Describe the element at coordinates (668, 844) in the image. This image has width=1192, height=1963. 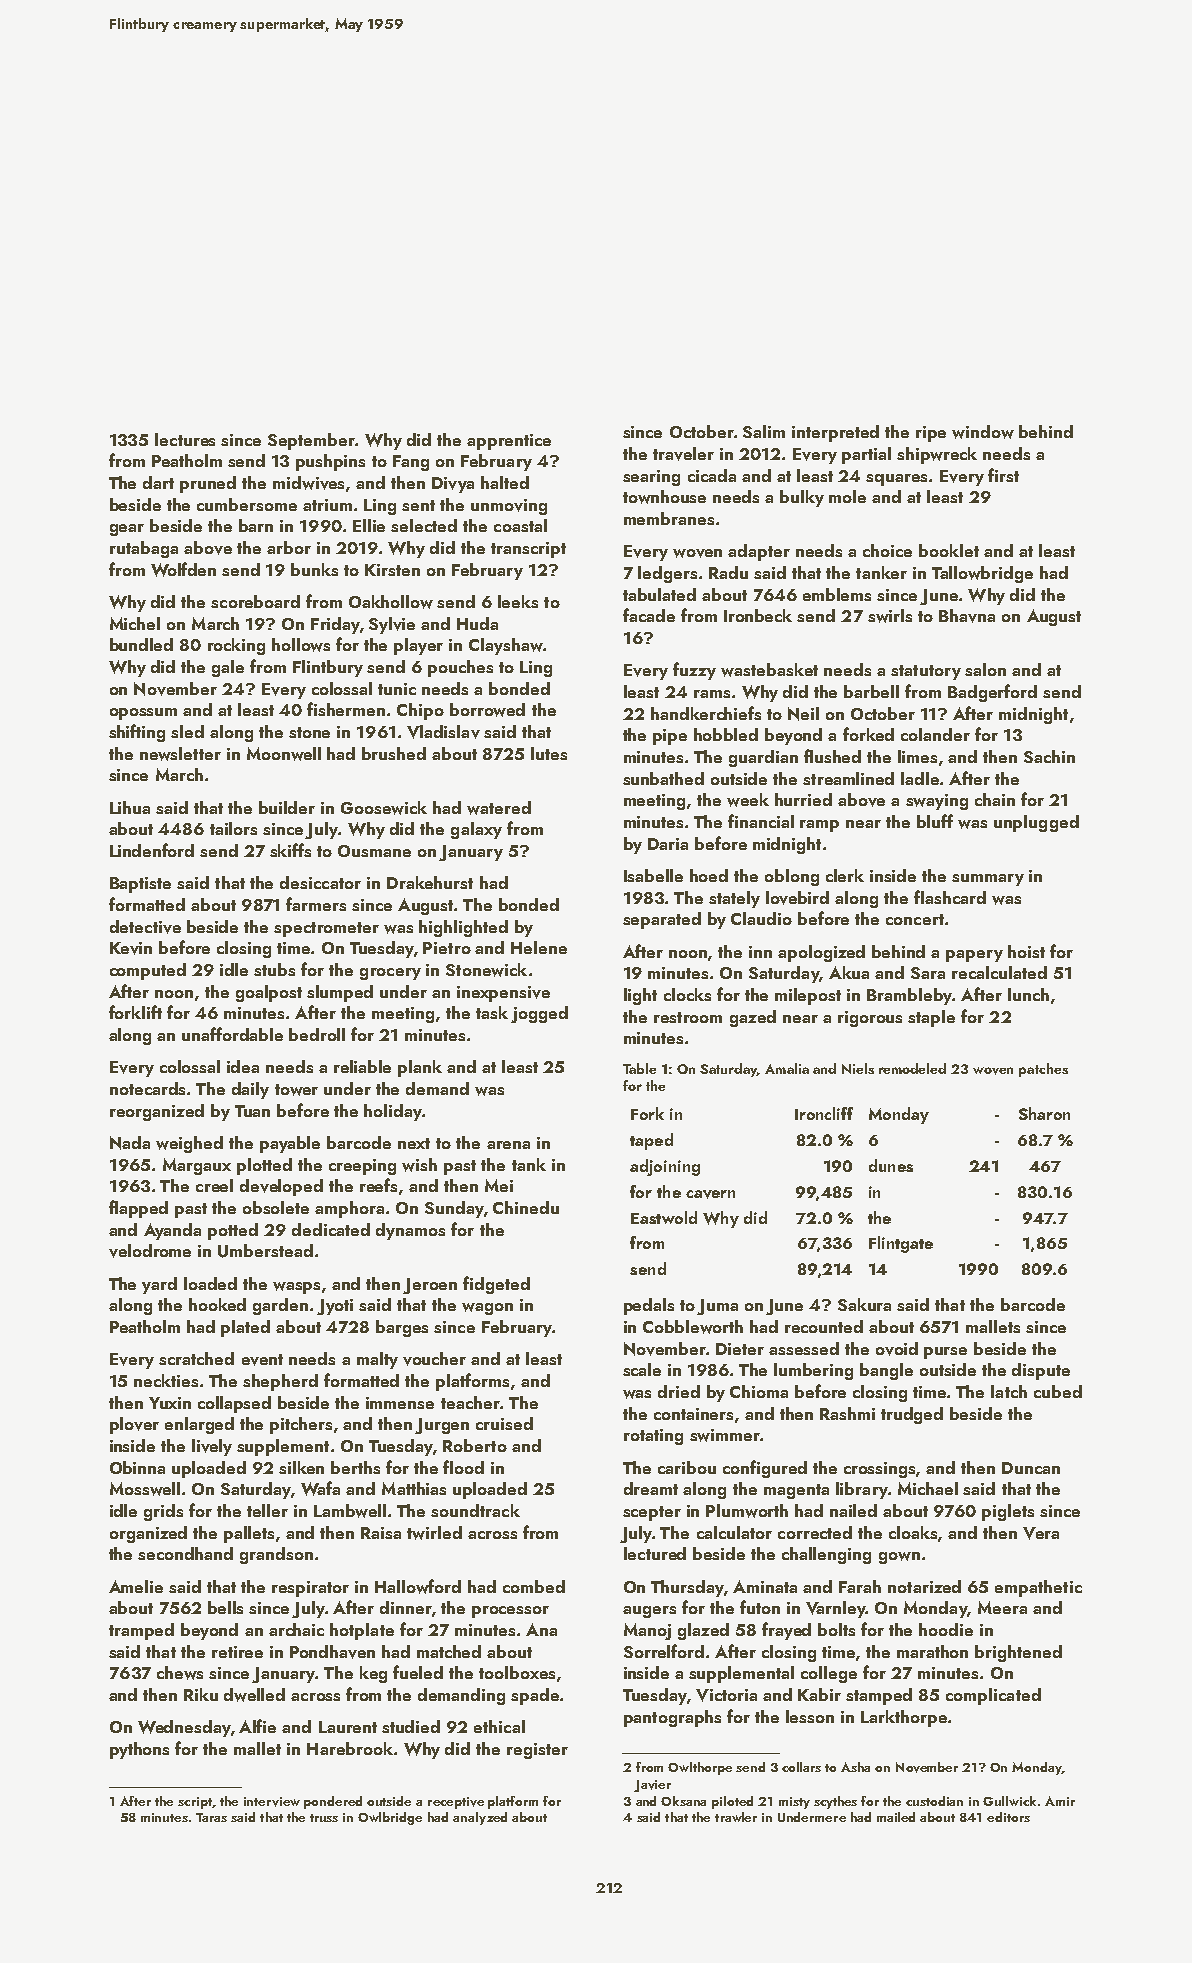
I see `Daria` at that location.
